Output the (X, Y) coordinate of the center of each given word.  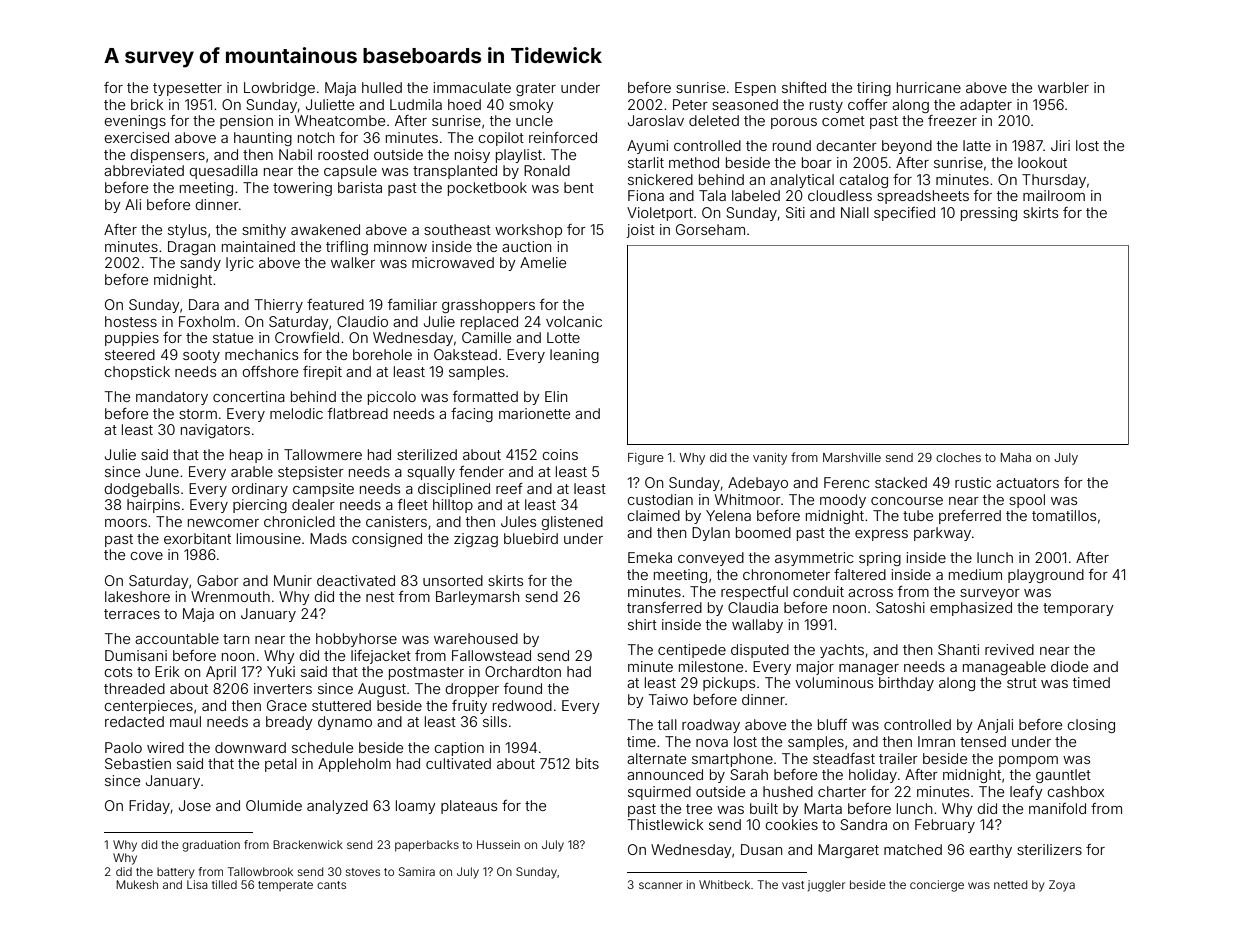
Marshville (852, 457)
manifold (1057, 808)
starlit (646, 162)
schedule (322, 747)
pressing (989, 214)
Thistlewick (666, 824)
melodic (296, 413)
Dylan (711, 534)
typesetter (187, 89)
